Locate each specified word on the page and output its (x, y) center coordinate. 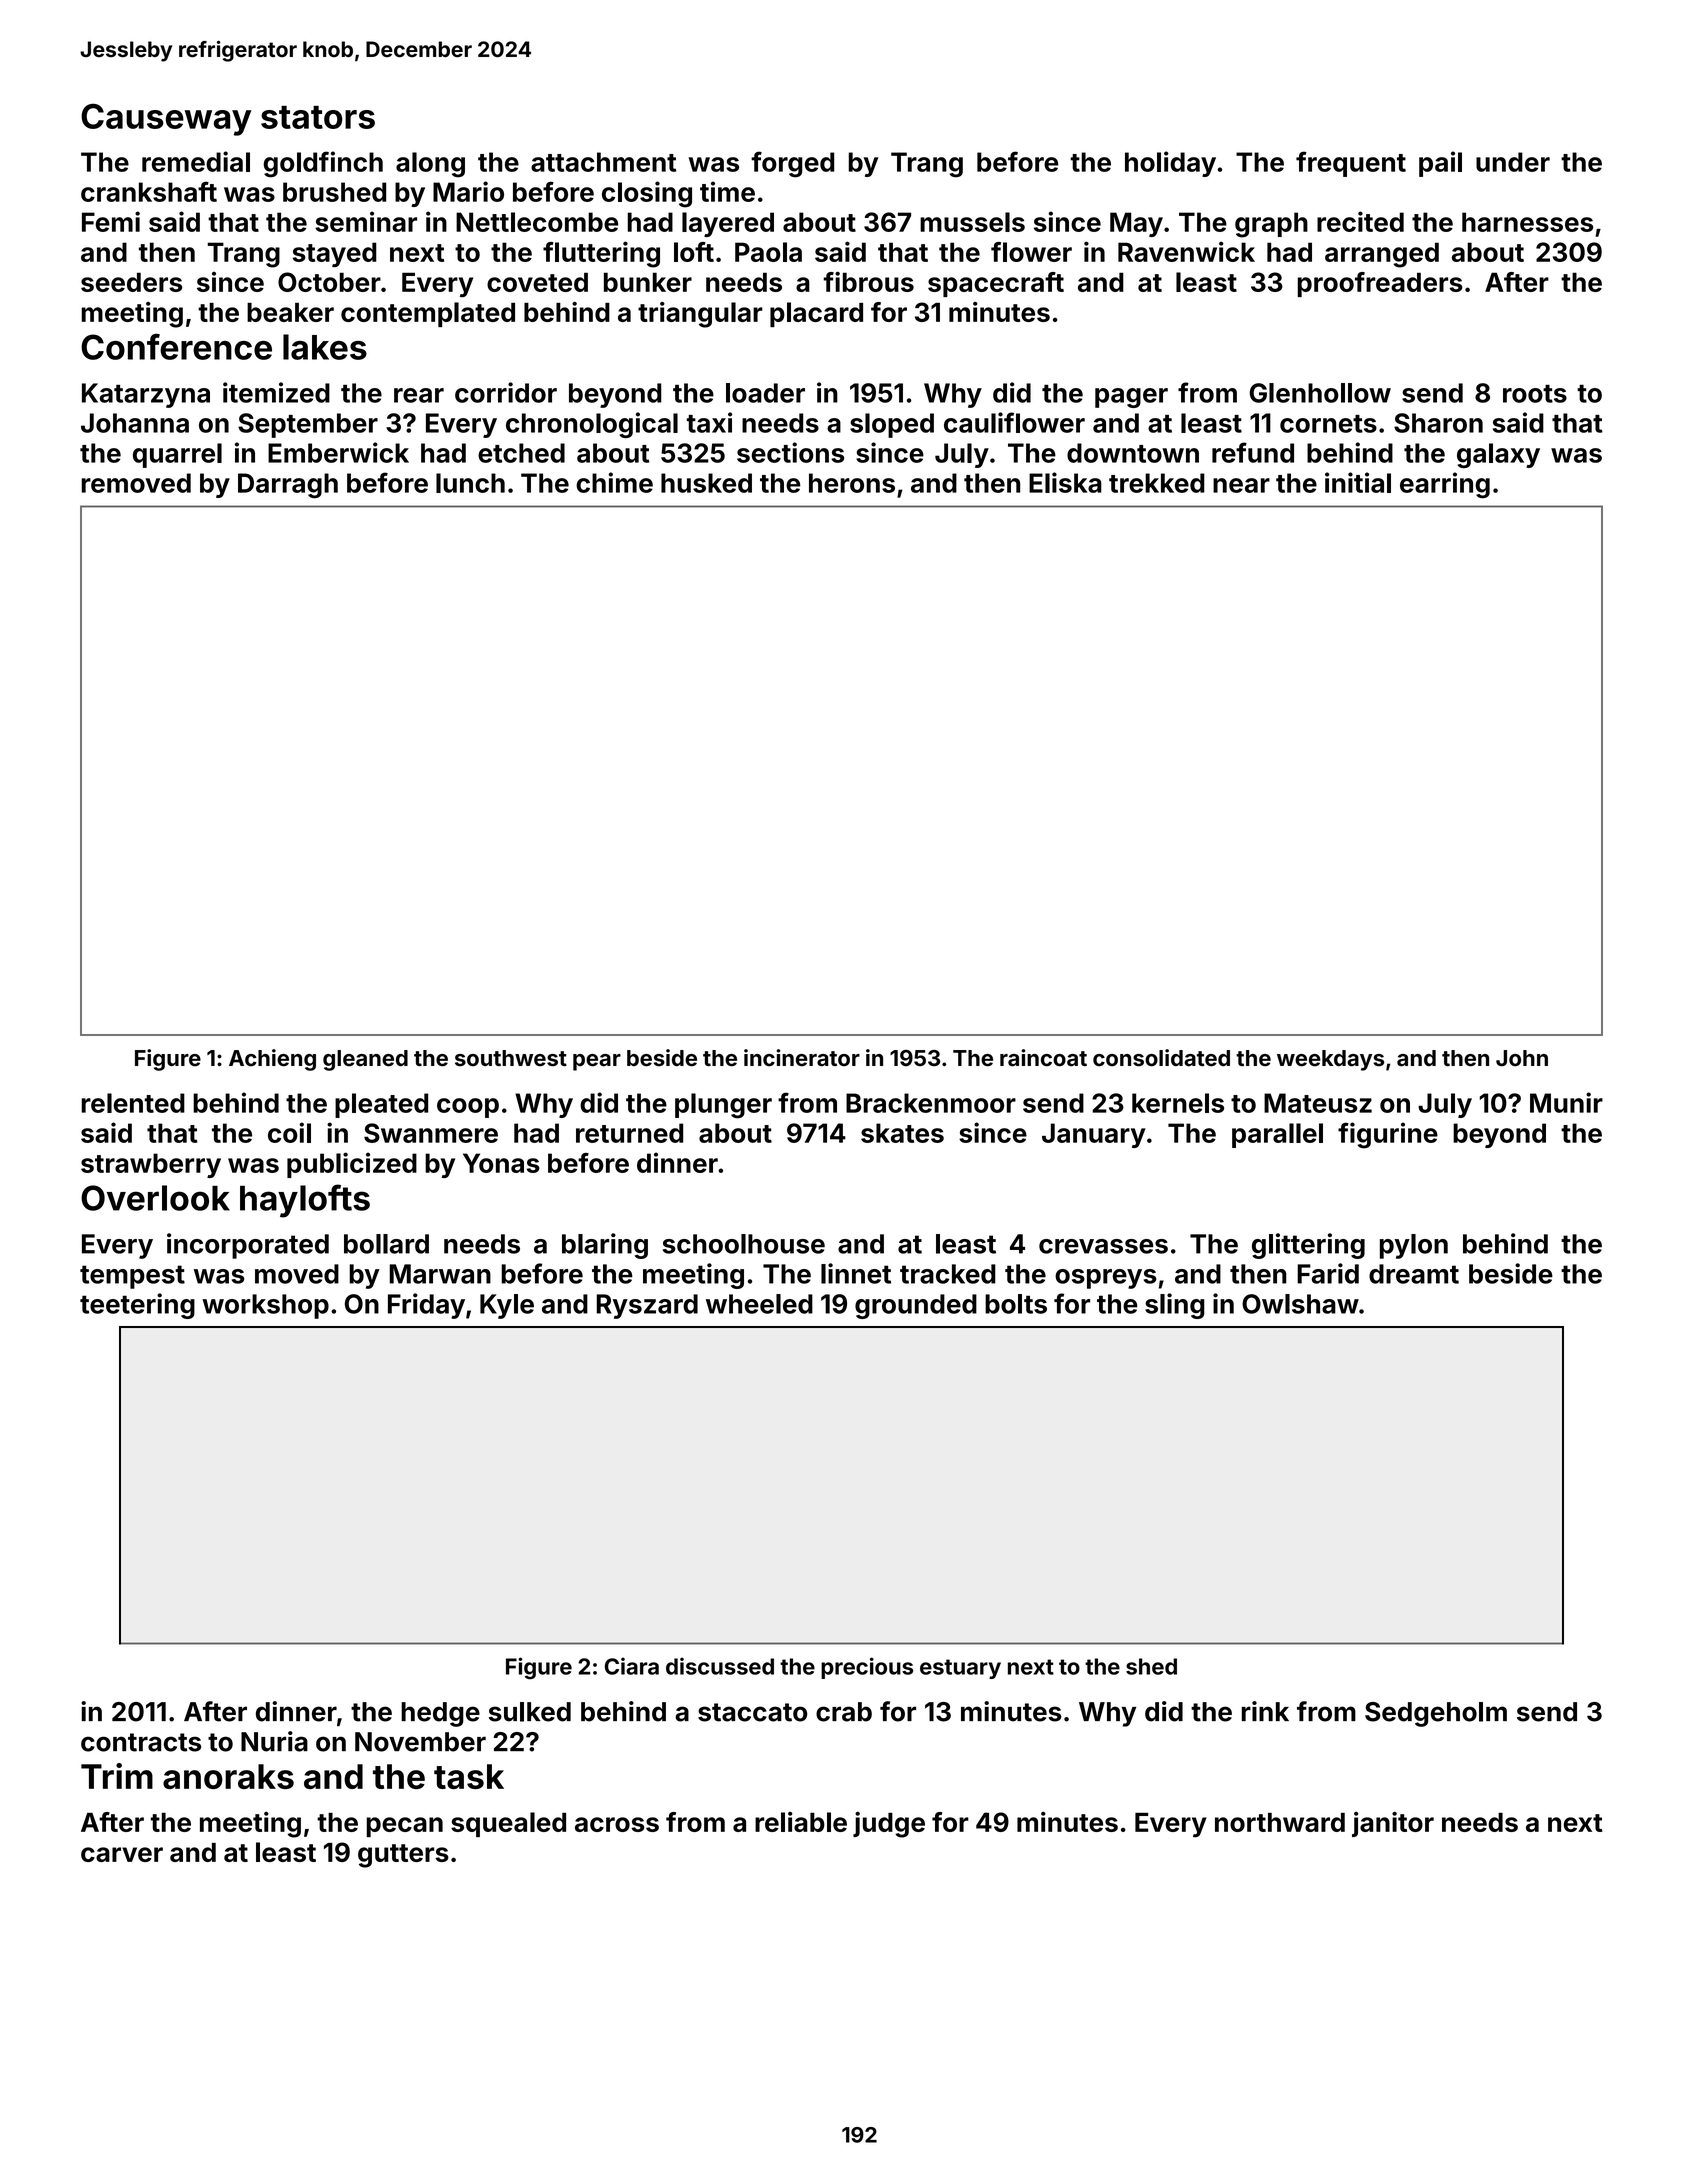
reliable (801, 1822)
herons (852, 483)
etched (521, 453)
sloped (892, 425)
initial (1358, 482)
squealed (508, 1824)
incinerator (802, 1058)
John (1522, 1058)
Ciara (632, 1666)
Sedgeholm (1436, 1714)
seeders (131, 282)
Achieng (272, 1060)
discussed (720, 1666)
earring (1445, 485)
